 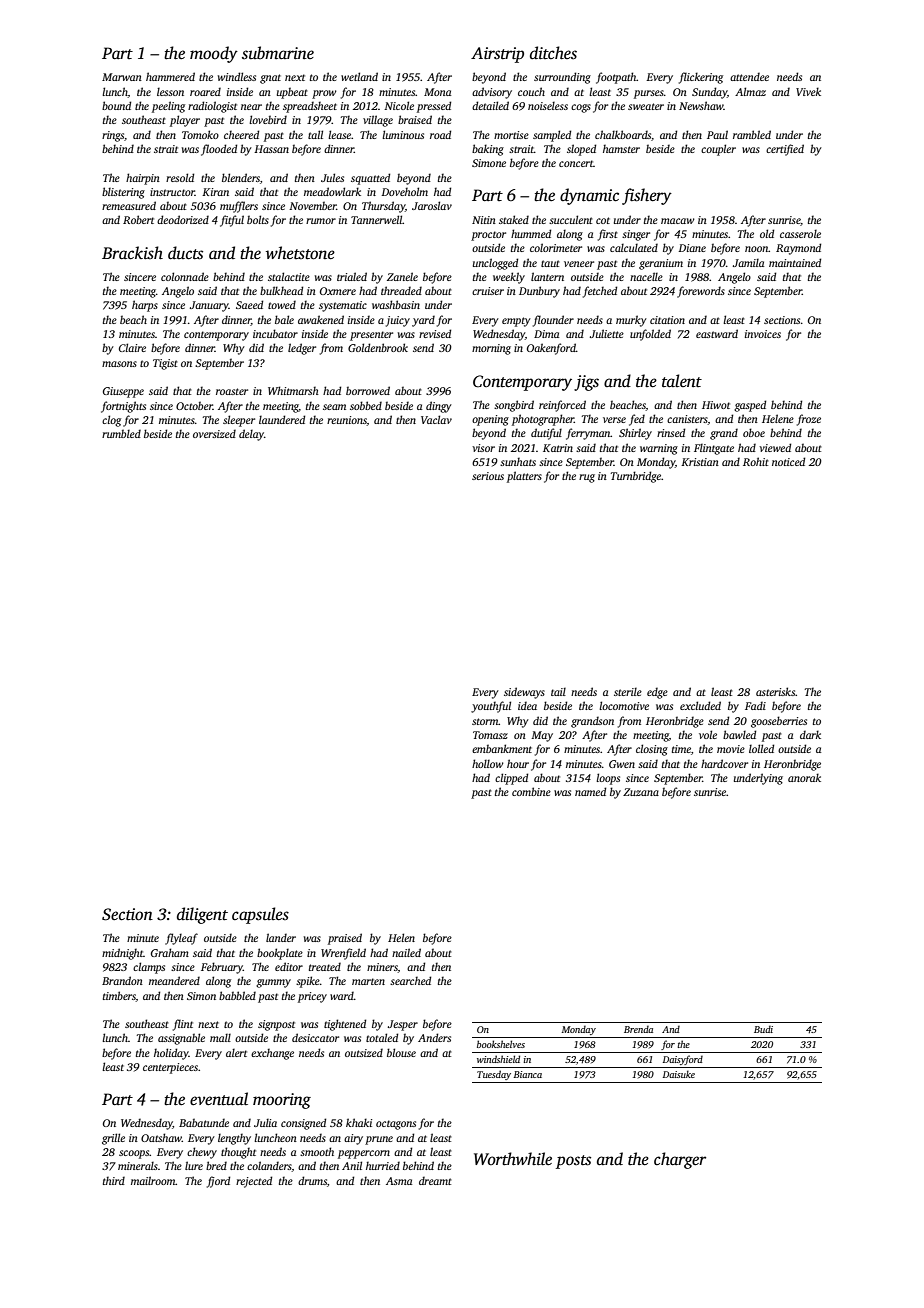 I want to click on baking, so click(x=488, y=150).
